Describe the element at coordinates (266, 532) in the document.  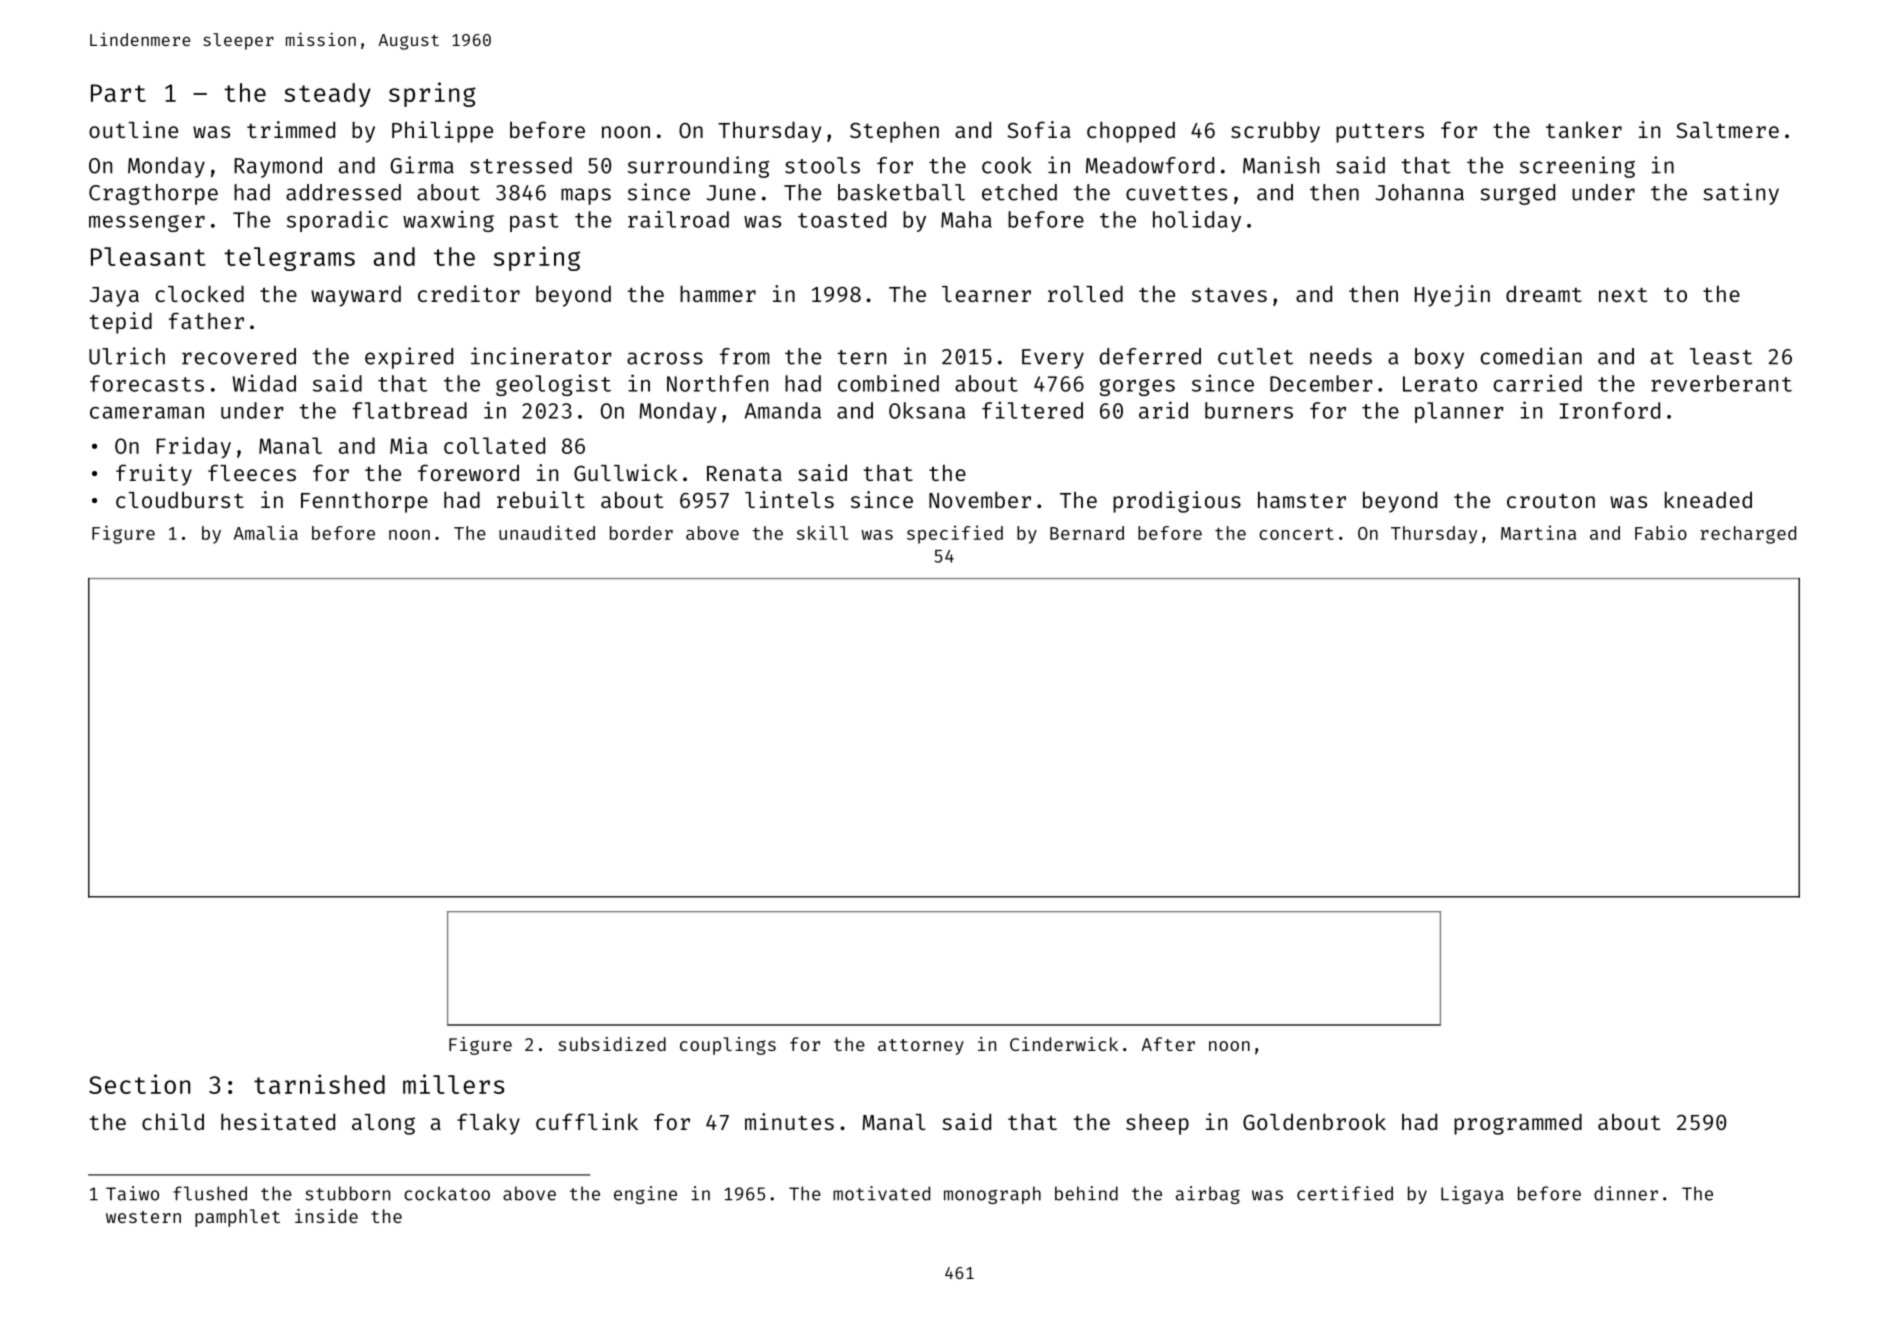
I see `Amalia` at that location.
